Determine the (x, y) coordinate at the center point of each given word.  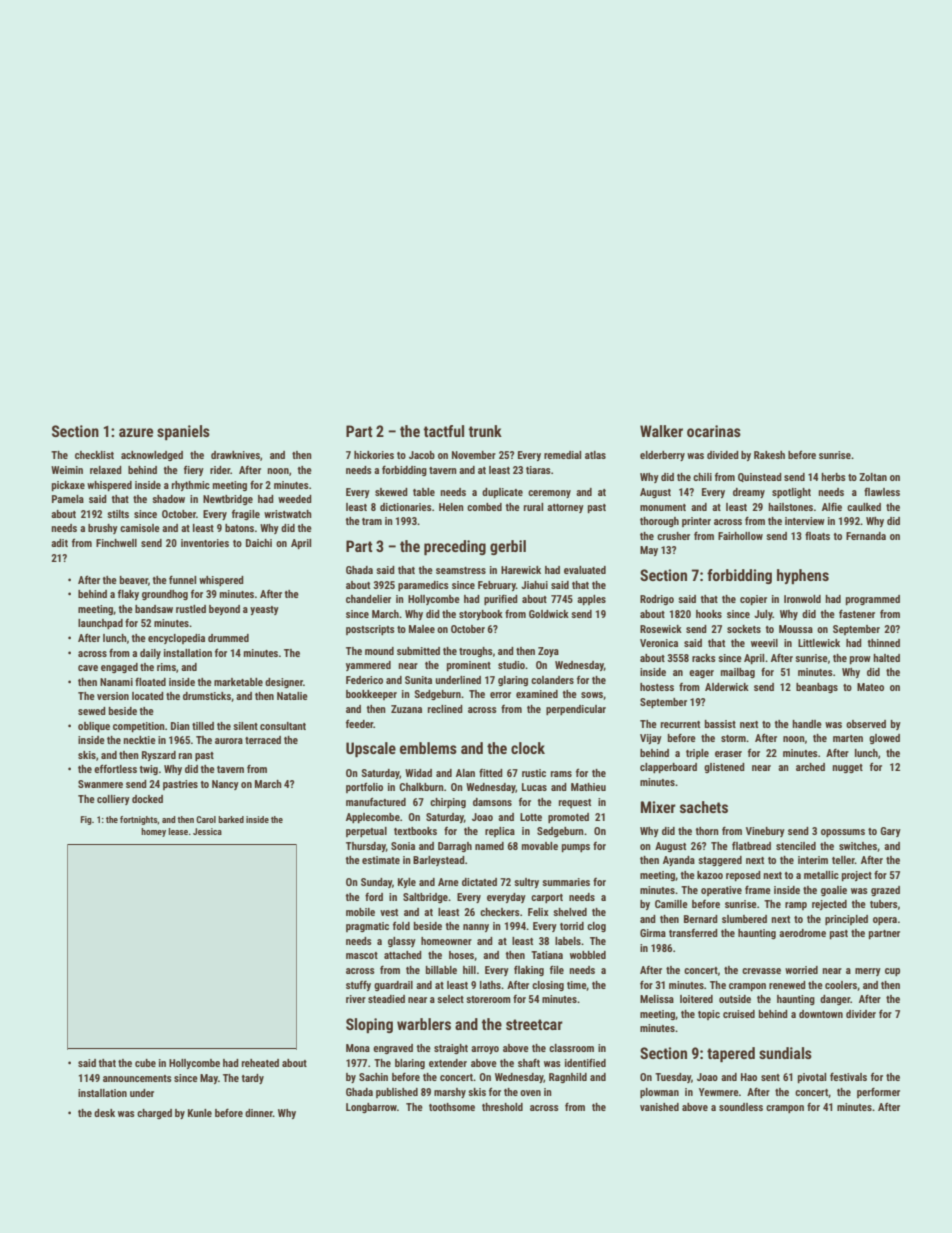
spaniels (183, 432)
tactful (443, 431)
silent (245, 726)
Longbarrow (371, 1108)
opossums (843, 833)
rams (561, 774)
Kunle (200, 1113)
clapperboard (668, 768)
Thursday (366, 847)
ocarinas (714, 431)
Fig (86, 820)
